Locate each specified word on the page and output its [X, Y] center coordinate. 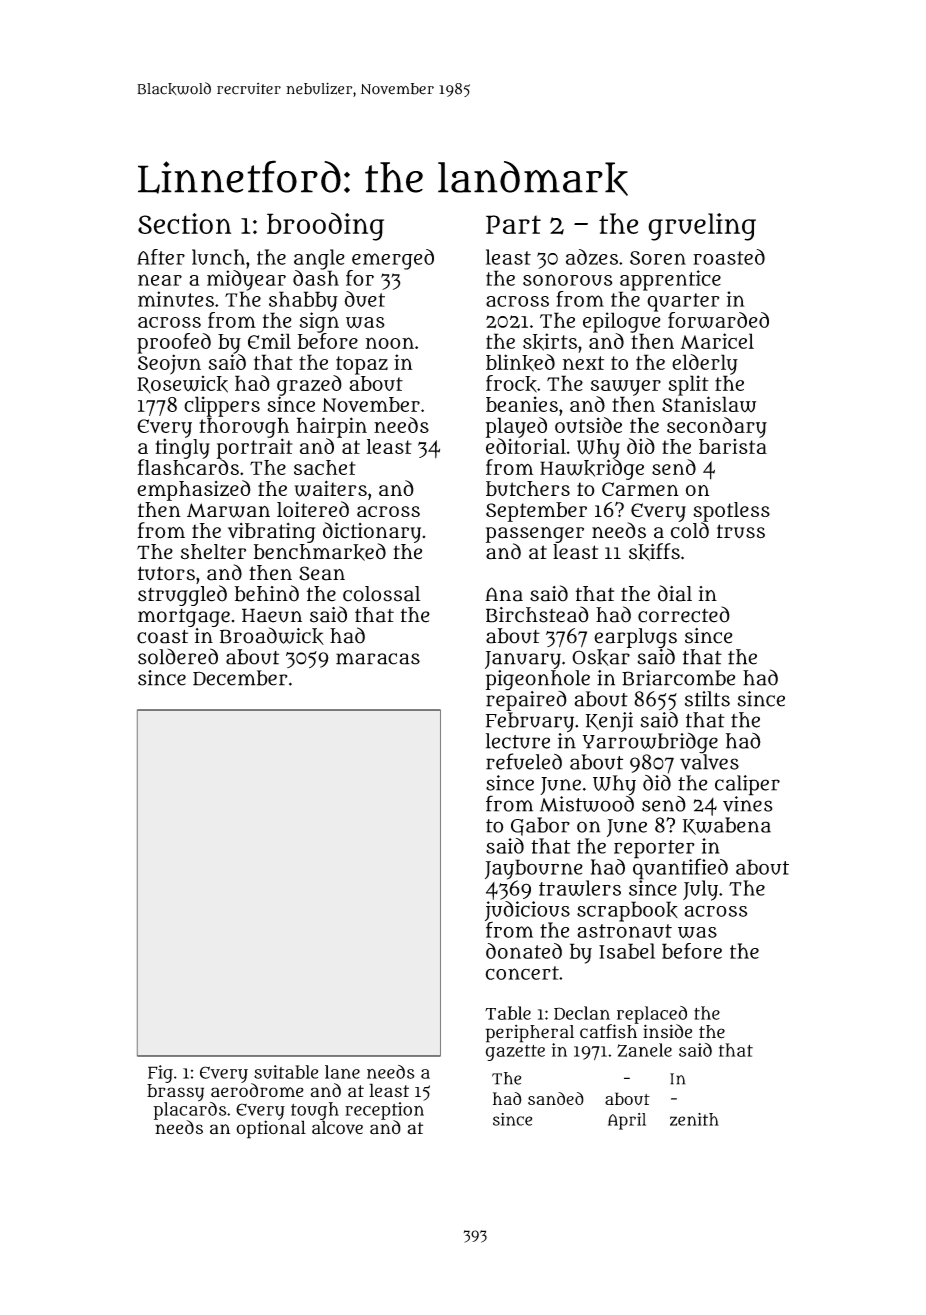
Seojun [169, 364]
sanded [556, 1098]
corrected [684, 614]
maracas [378, 659]
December [240, 678]
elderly [705, 364]
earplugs [635, 638]
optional [271, 1129]
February [530, 722]
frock [511, 384]
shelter [213, 552]
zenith [694, 1119]
